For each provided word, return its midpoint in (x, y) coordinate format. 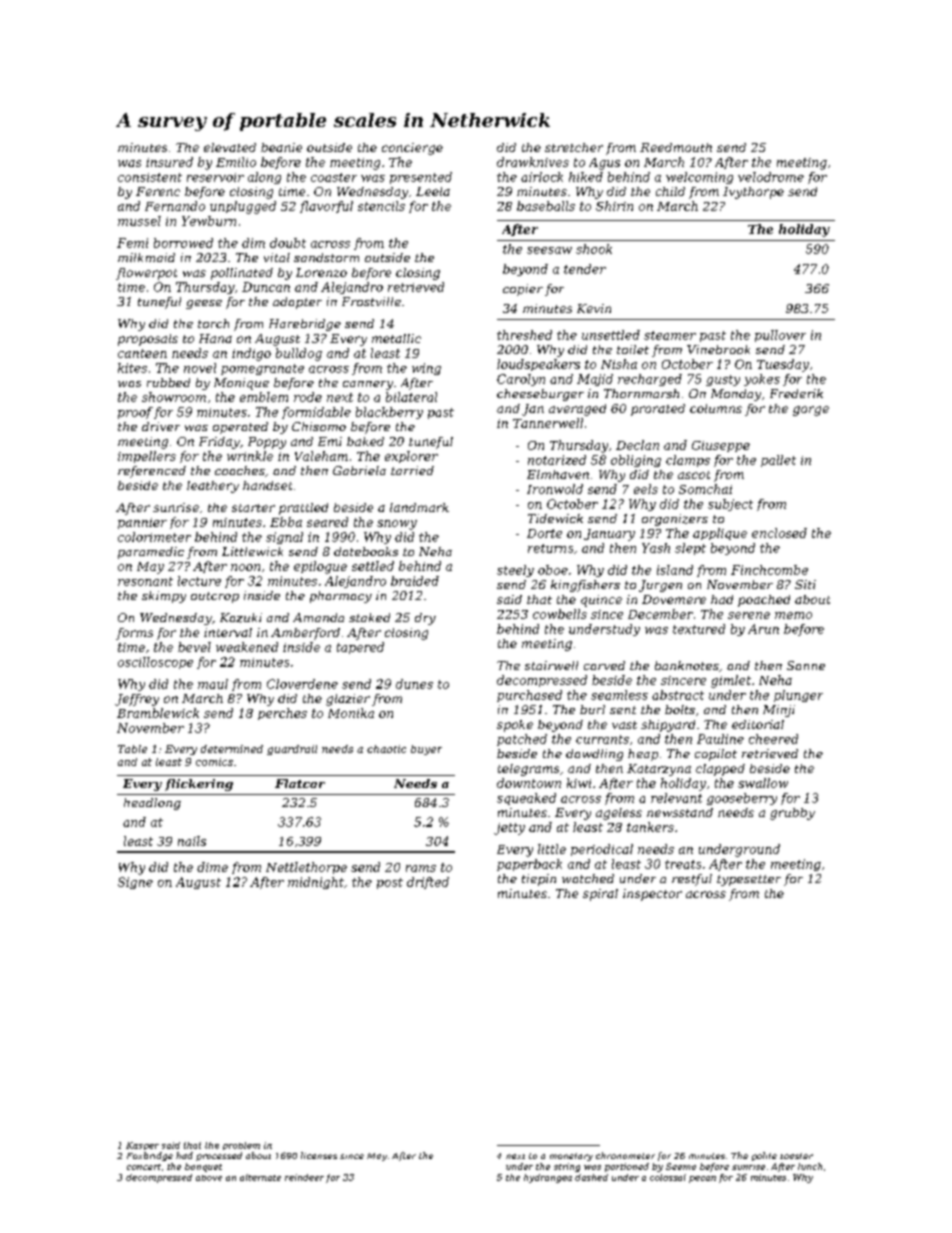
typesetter (749, 880)
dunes (414, 684)
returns (550, 548)
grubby (792, 814)
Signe (135, 883)
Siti (805, 584)
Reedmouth (676, 147)
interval (228, 632)
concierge (412, 149)
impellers (147, 457)
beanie (281, 147)
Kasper (142, 1146)
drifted (428, 883)
